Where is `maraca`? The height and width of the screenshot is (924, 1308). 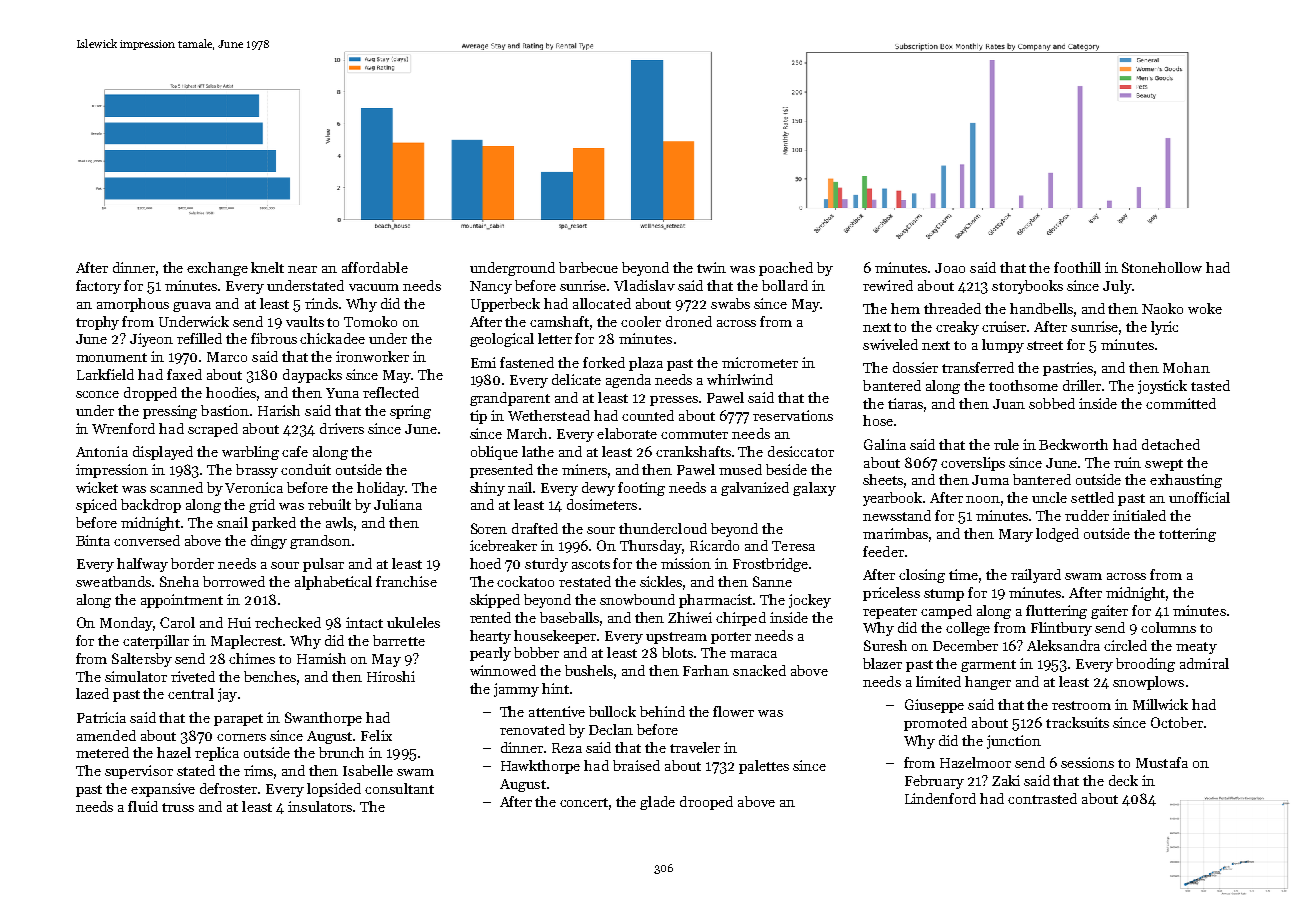 maraca is located at coordinates (753, 654).
